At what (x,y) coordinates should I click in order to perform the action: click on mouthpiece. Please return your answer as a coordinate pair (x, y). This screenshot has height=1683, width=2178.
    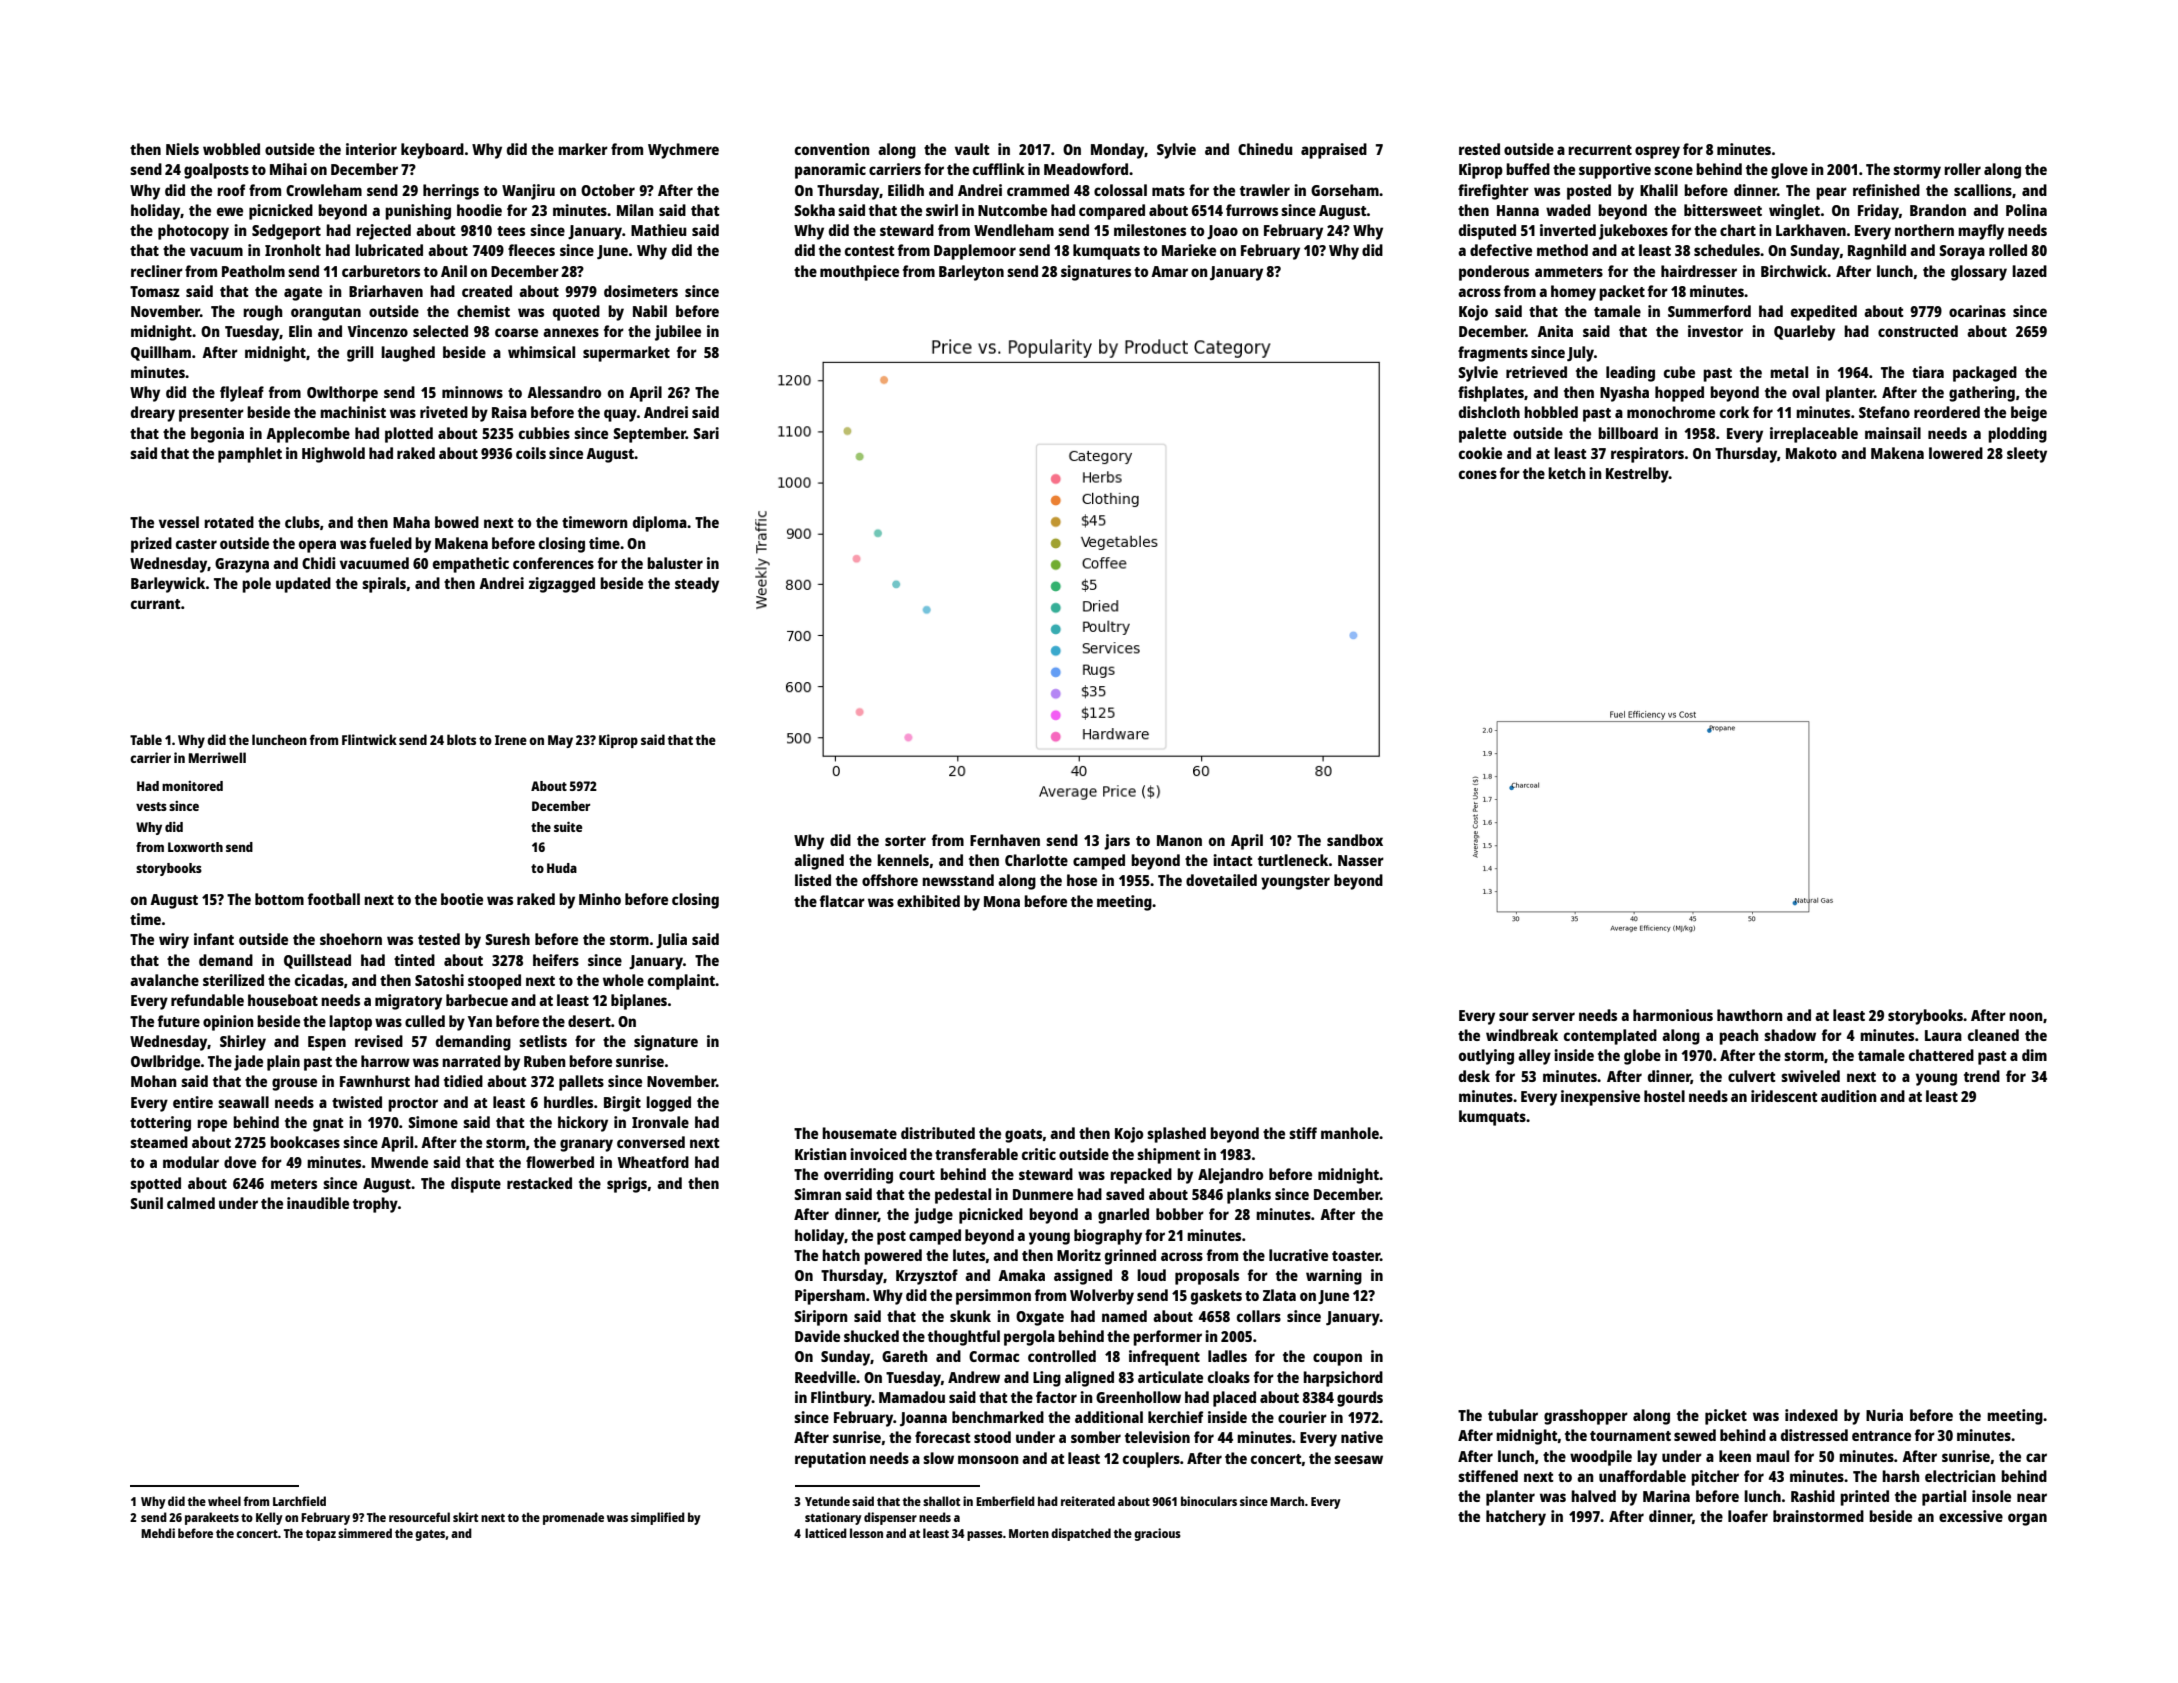
    Looking at the image, I should click on (859, 273).
